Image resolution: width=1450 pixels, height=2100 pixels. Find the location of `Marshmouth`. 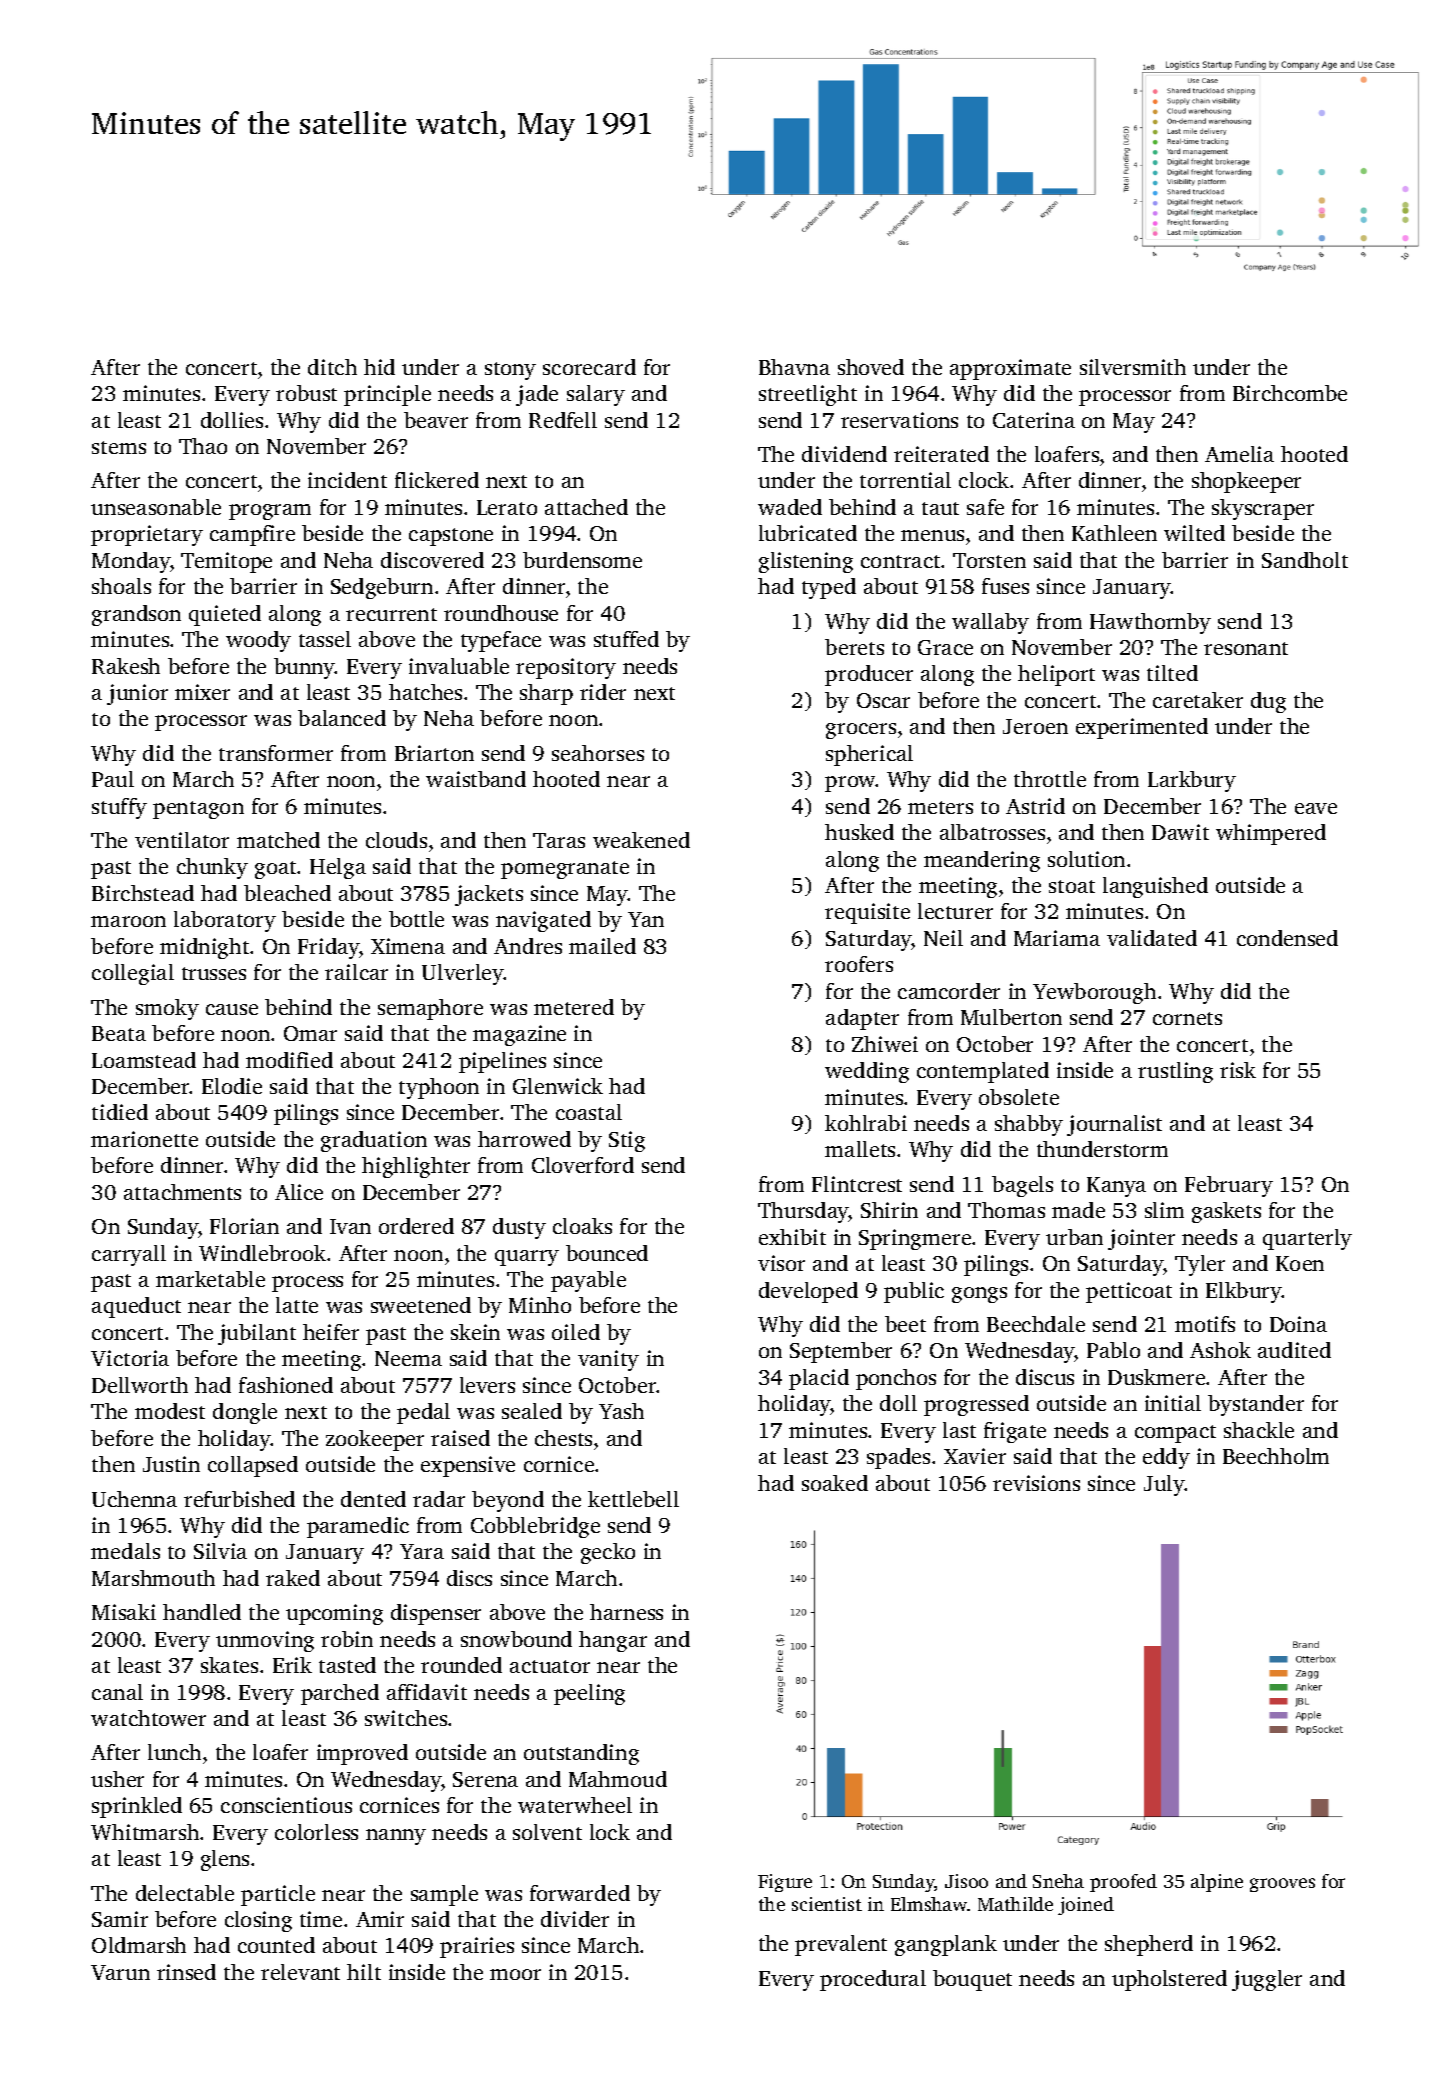

Marshmouth is located at coordinates (153, 1578).
